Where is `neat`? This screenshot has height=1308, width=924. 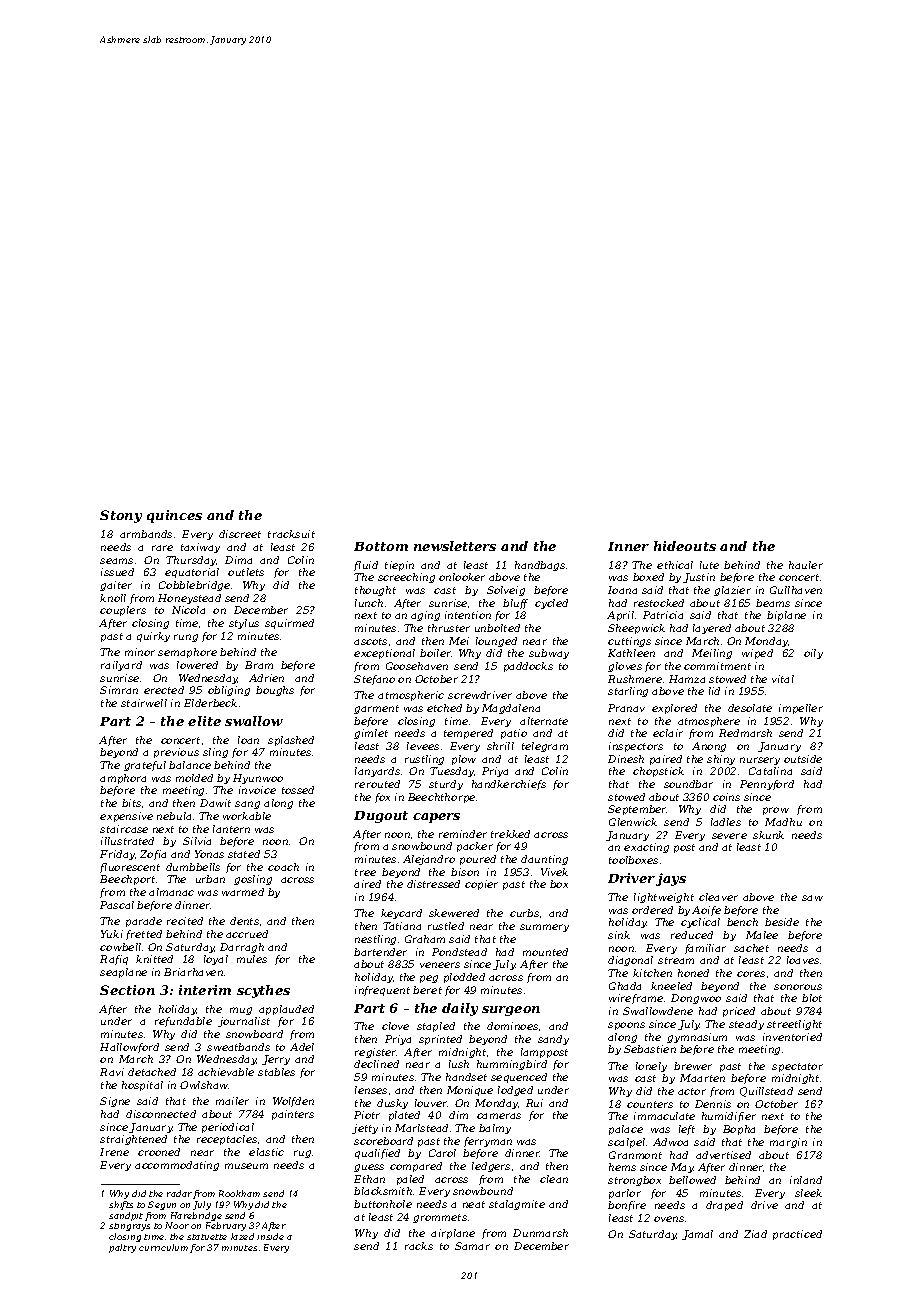
neat is located at coordinates (474, 1204).
